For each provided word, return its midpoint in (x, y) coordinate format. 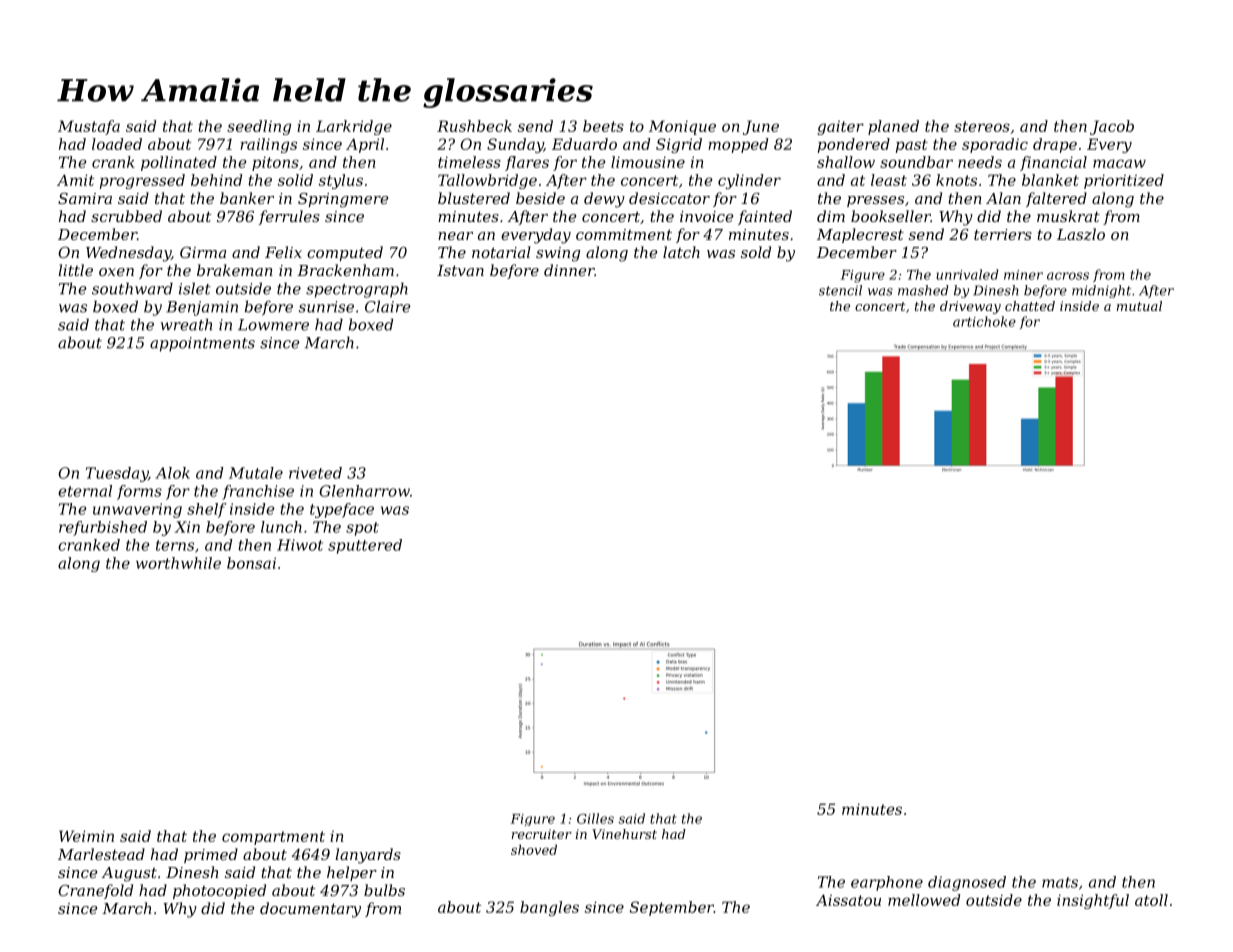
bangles (549, 908)
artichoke (984, 321)
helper (352, 873)
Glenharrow (364, 491)
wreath (186, 324)
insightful (1093, 901)
